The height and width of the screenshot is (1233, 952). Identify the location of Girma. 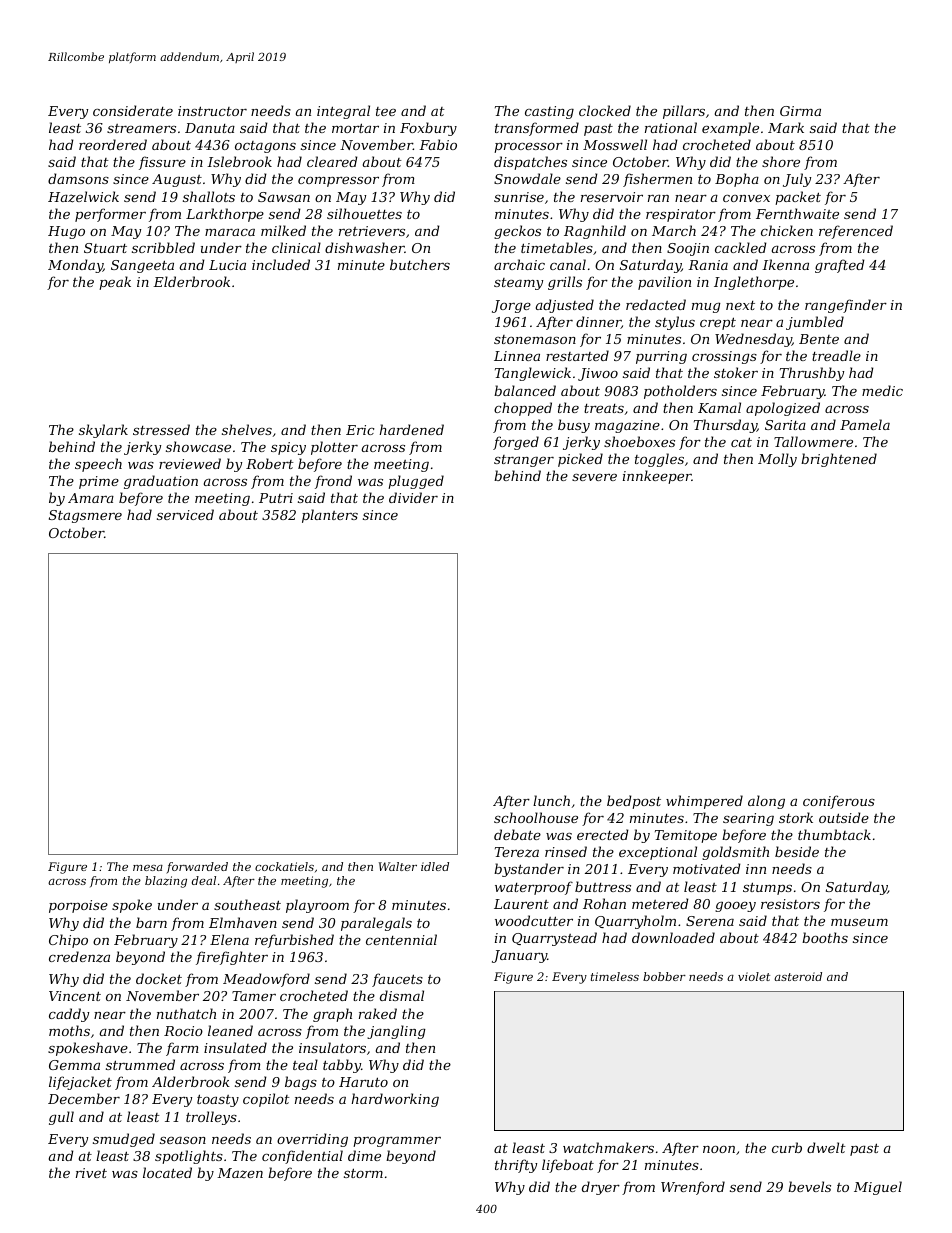
(800, 111).
